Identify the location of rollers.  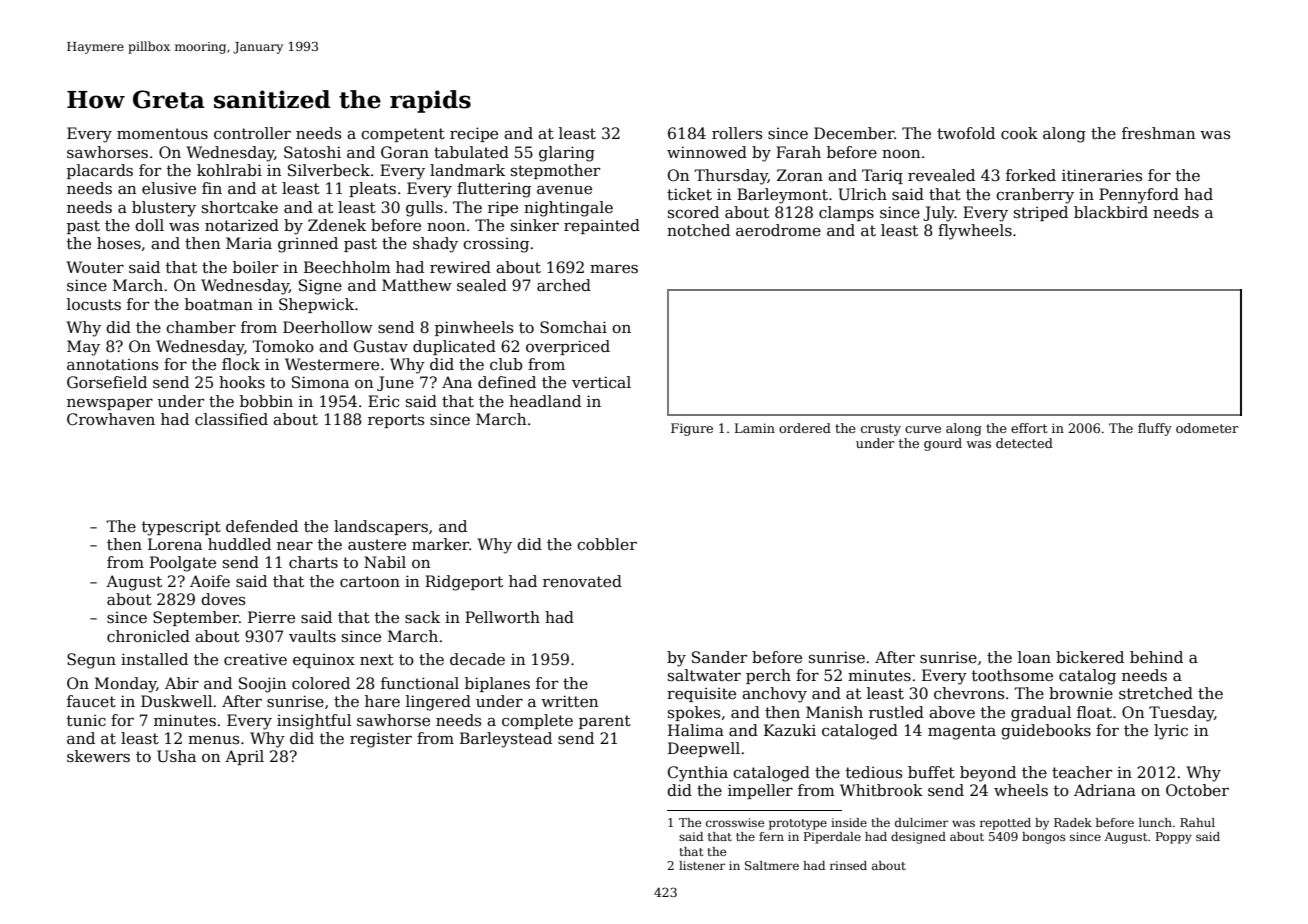
(737, 133).
